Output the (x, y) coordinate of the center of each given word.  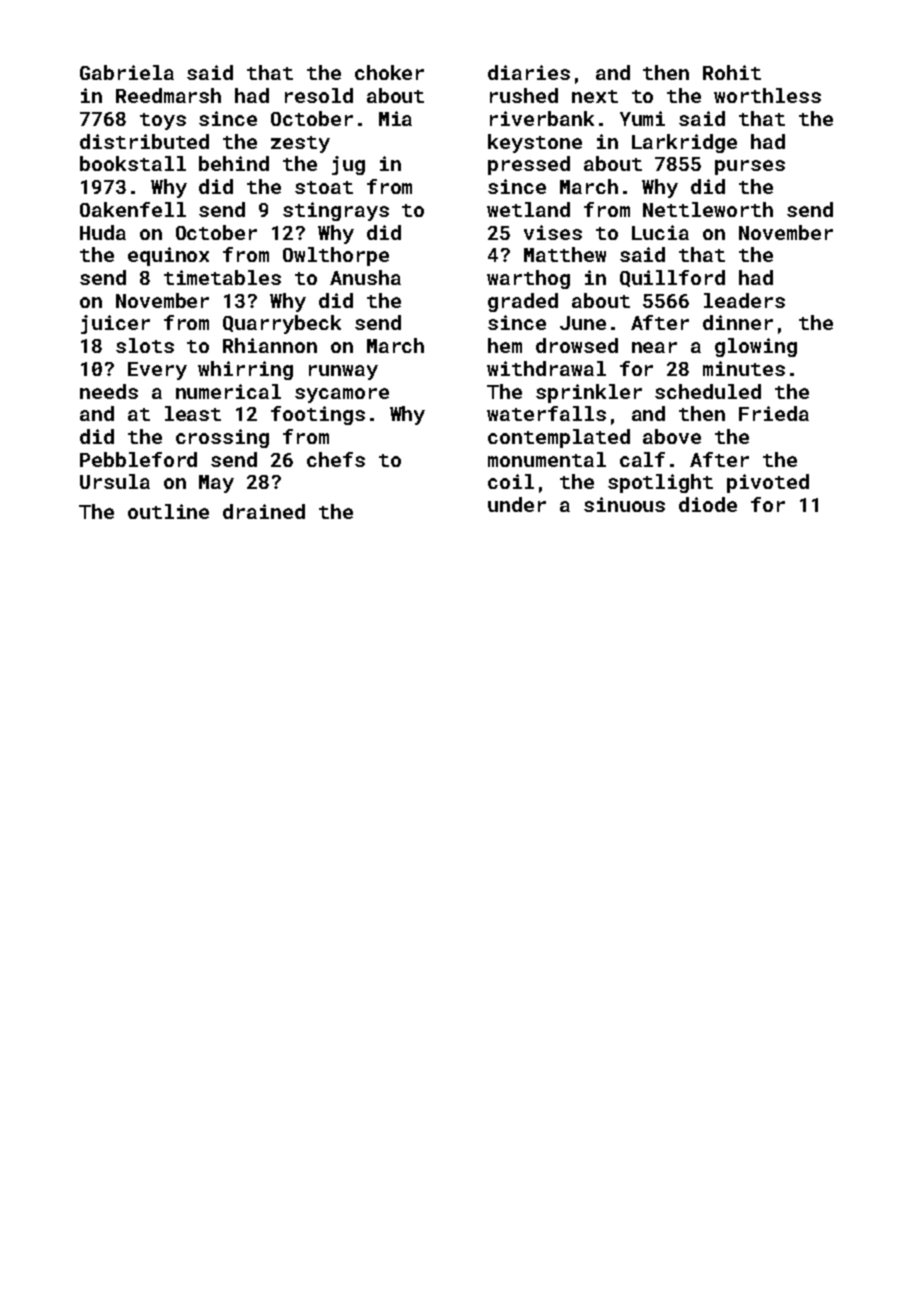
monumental (547, 459)
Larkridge (684, 143)
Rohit (732, 72)
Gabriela (127, 72)
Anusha (365, 277)
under (517, 504)
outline (168, 511)
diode (708, 504)
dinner (738, 322)
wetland (528, 209)
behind (234, 163)
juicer (115, 324)
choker (389, 72)
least (193, 413)
